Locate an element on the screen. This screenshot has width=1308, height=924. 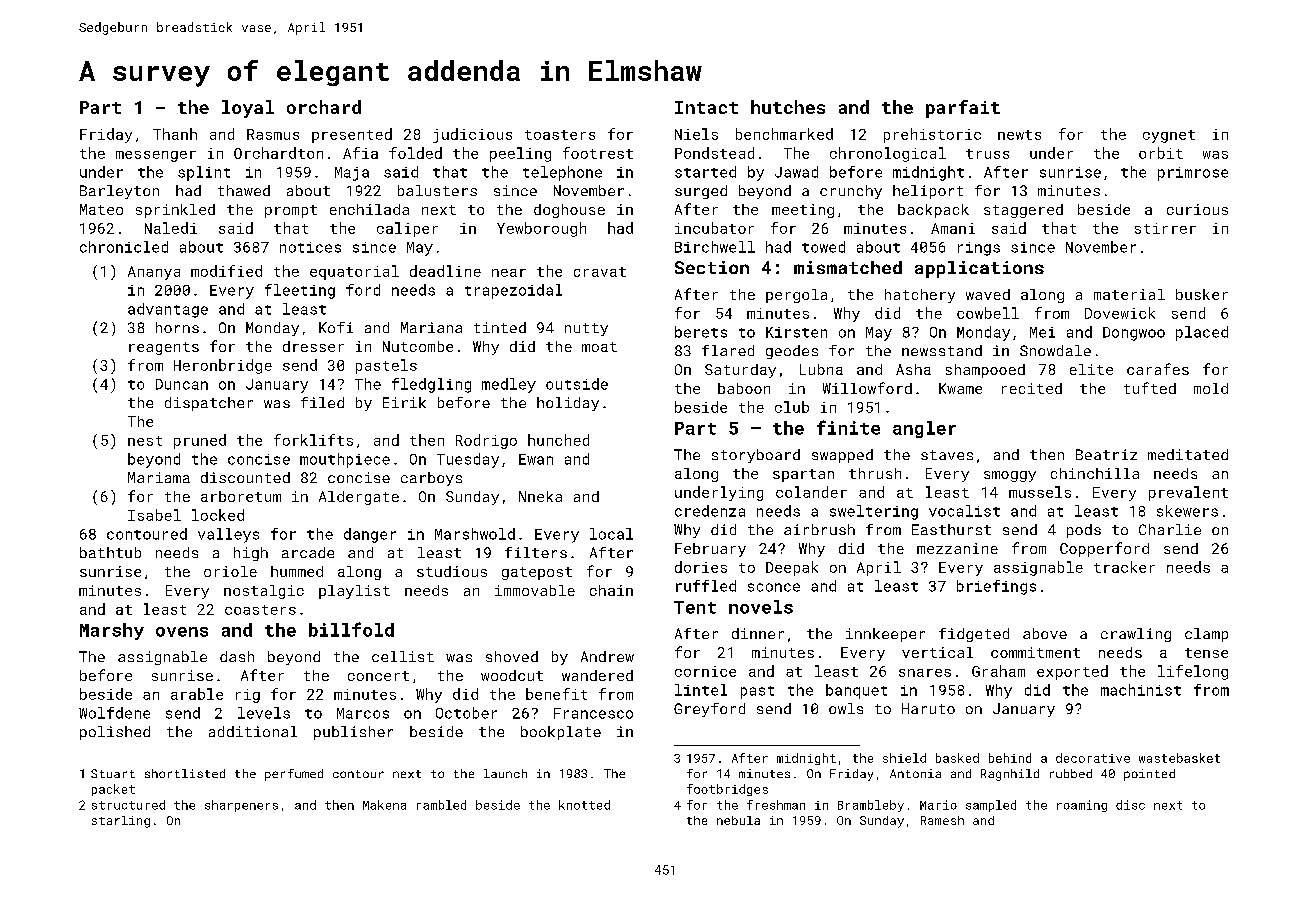
Lubna is located at coordinates (821, 369).
